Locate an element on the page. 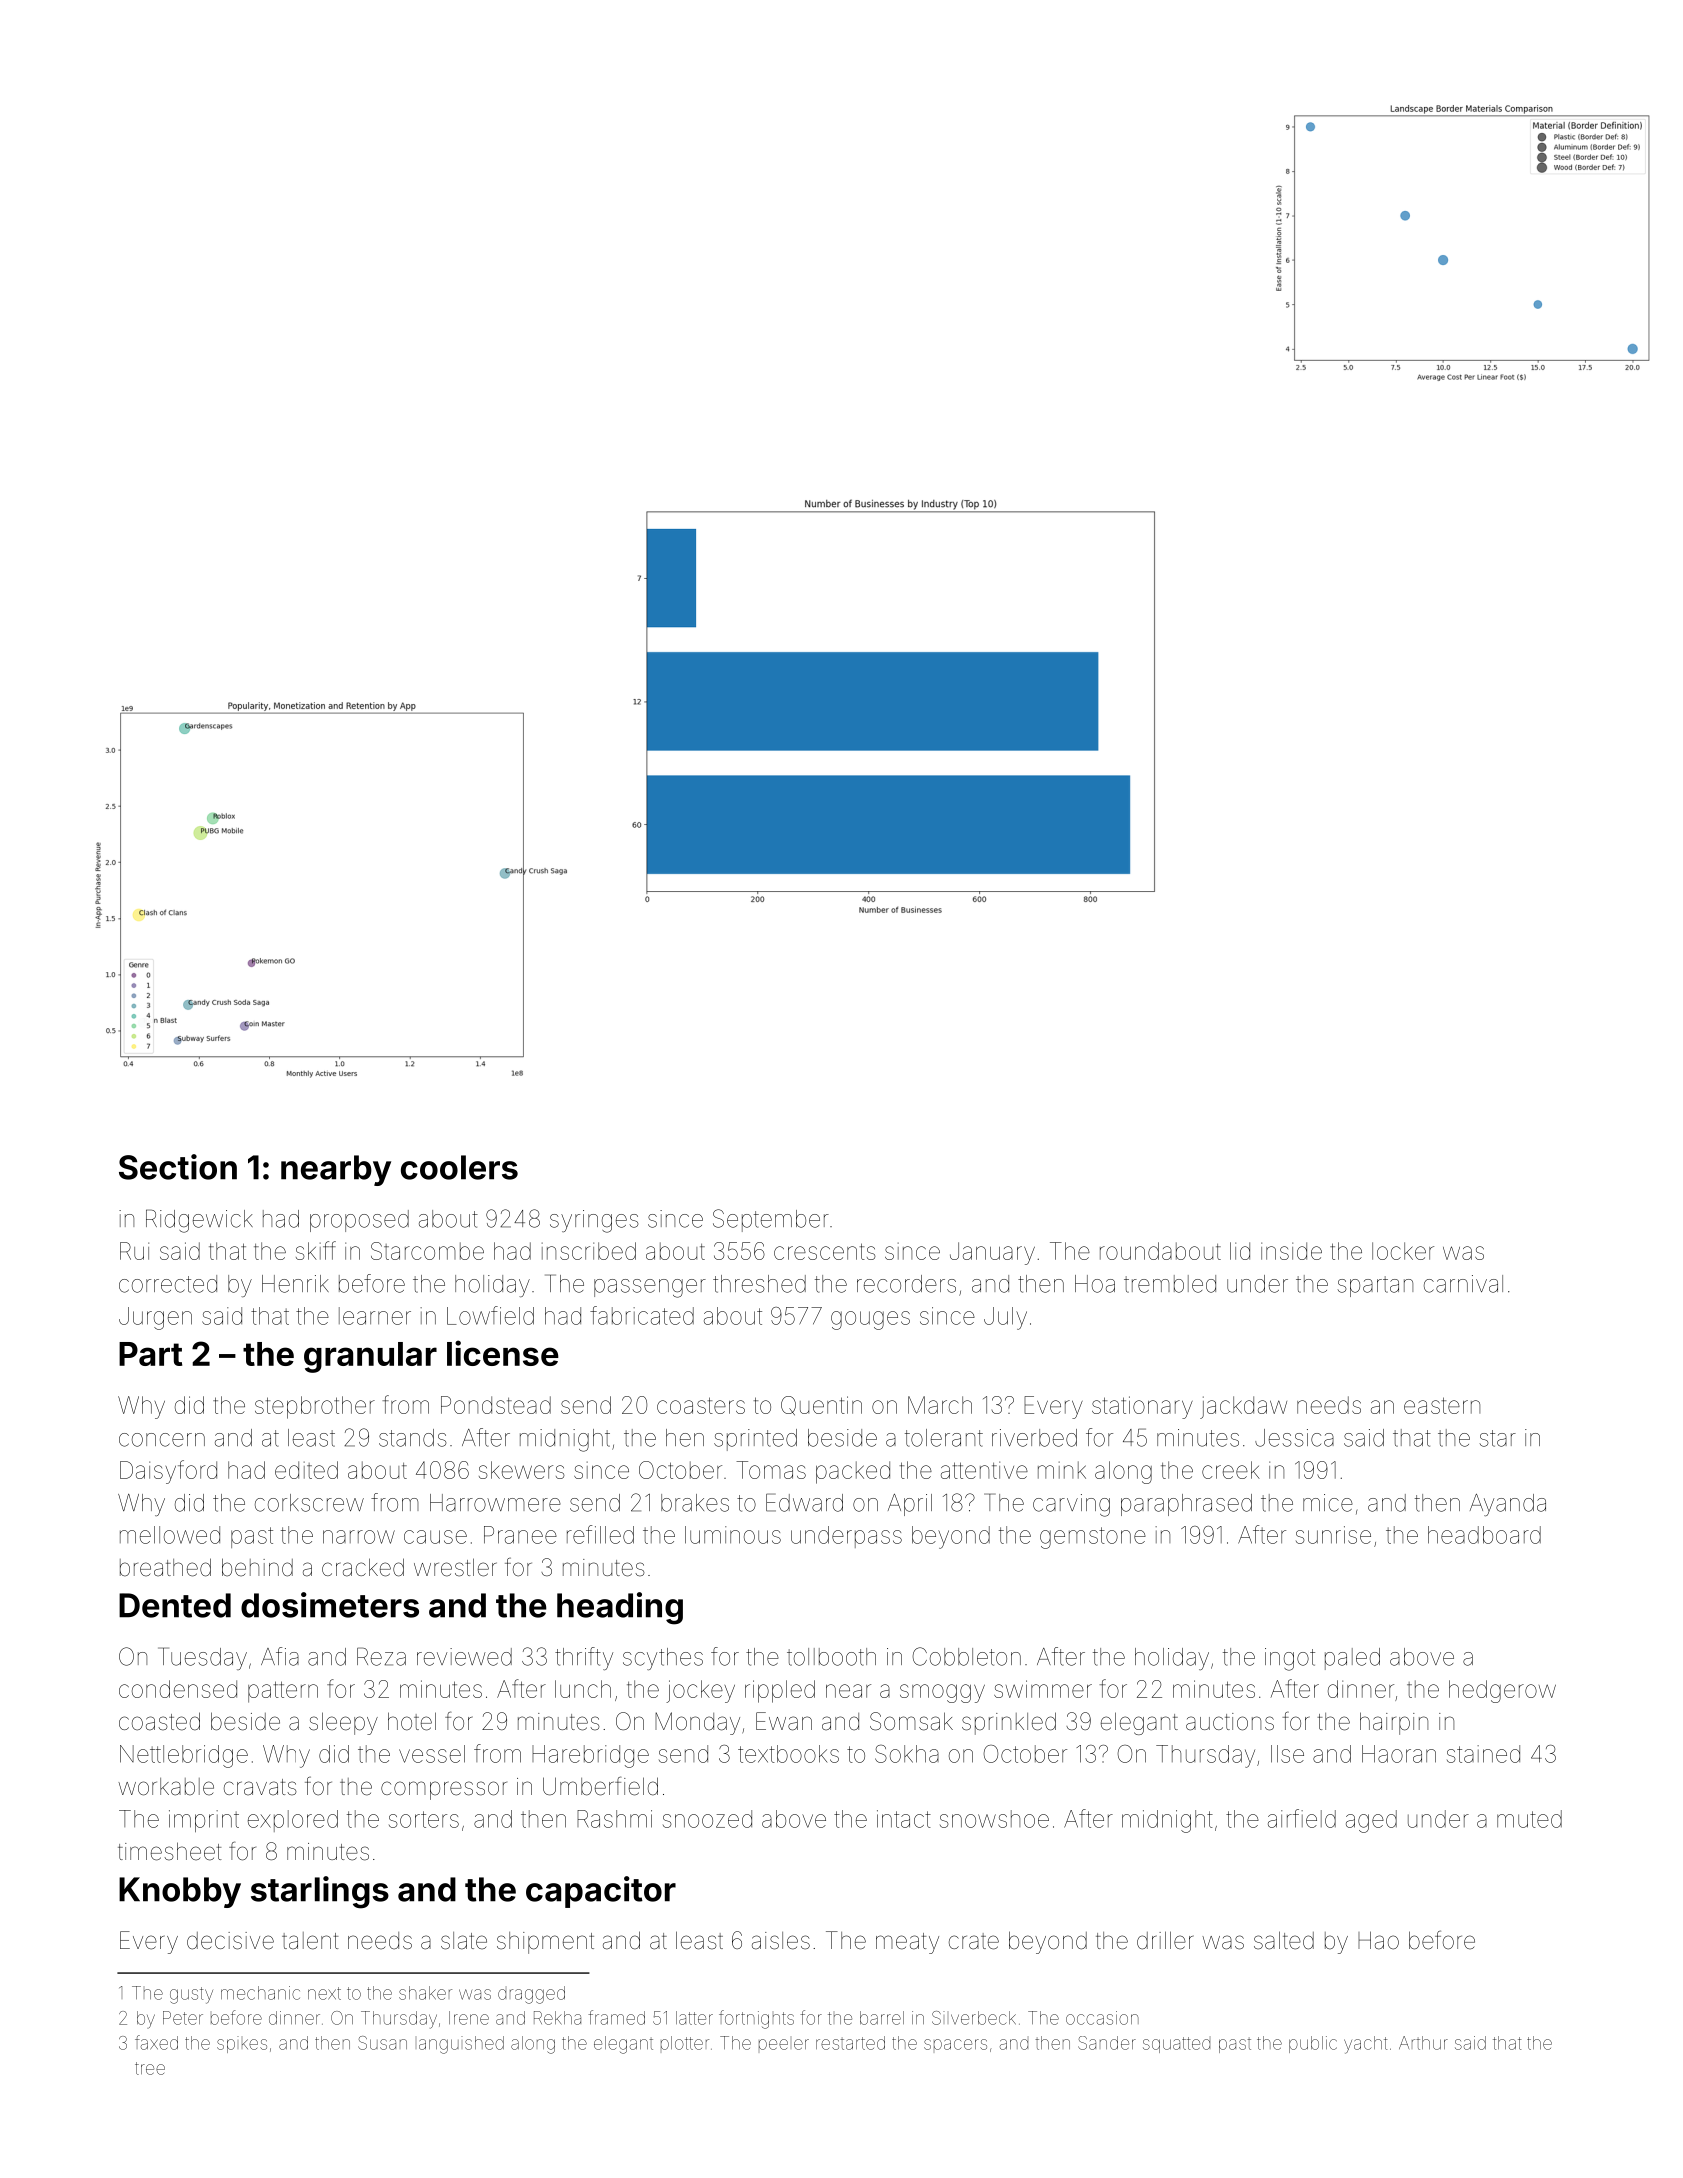 This image has width=1683, height=2178. Sokha is located at coordinates (907, 1754).
